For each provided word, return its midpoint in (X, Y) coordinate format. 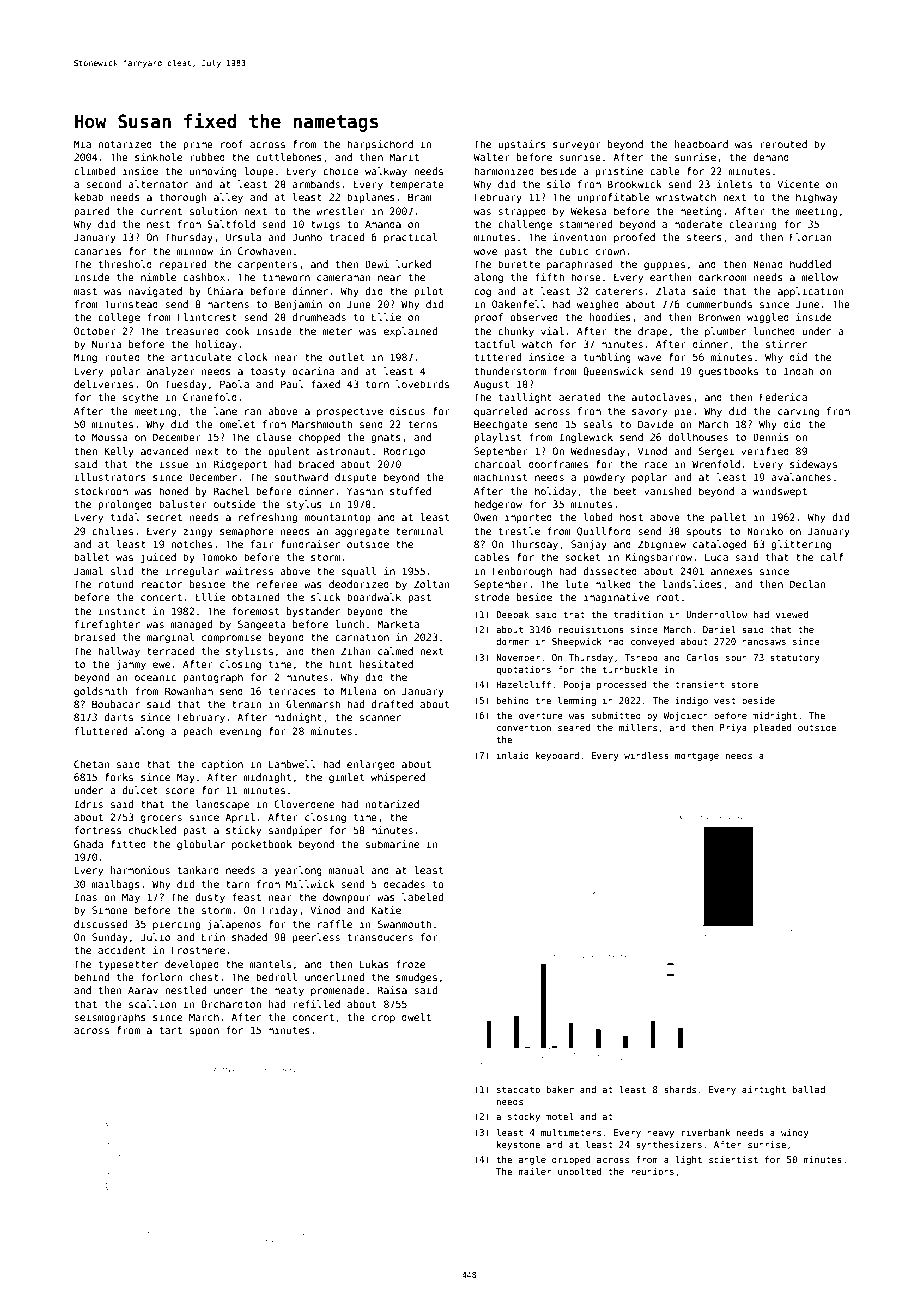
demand (771, 157)
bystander (313, 612)
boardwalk (374, 597)
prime (198, 145)
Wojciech (685, 716)
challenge (525, 225)
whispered (398, 778)
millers (638, 727)
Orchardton (231, 1004)
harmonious (140, 870)
